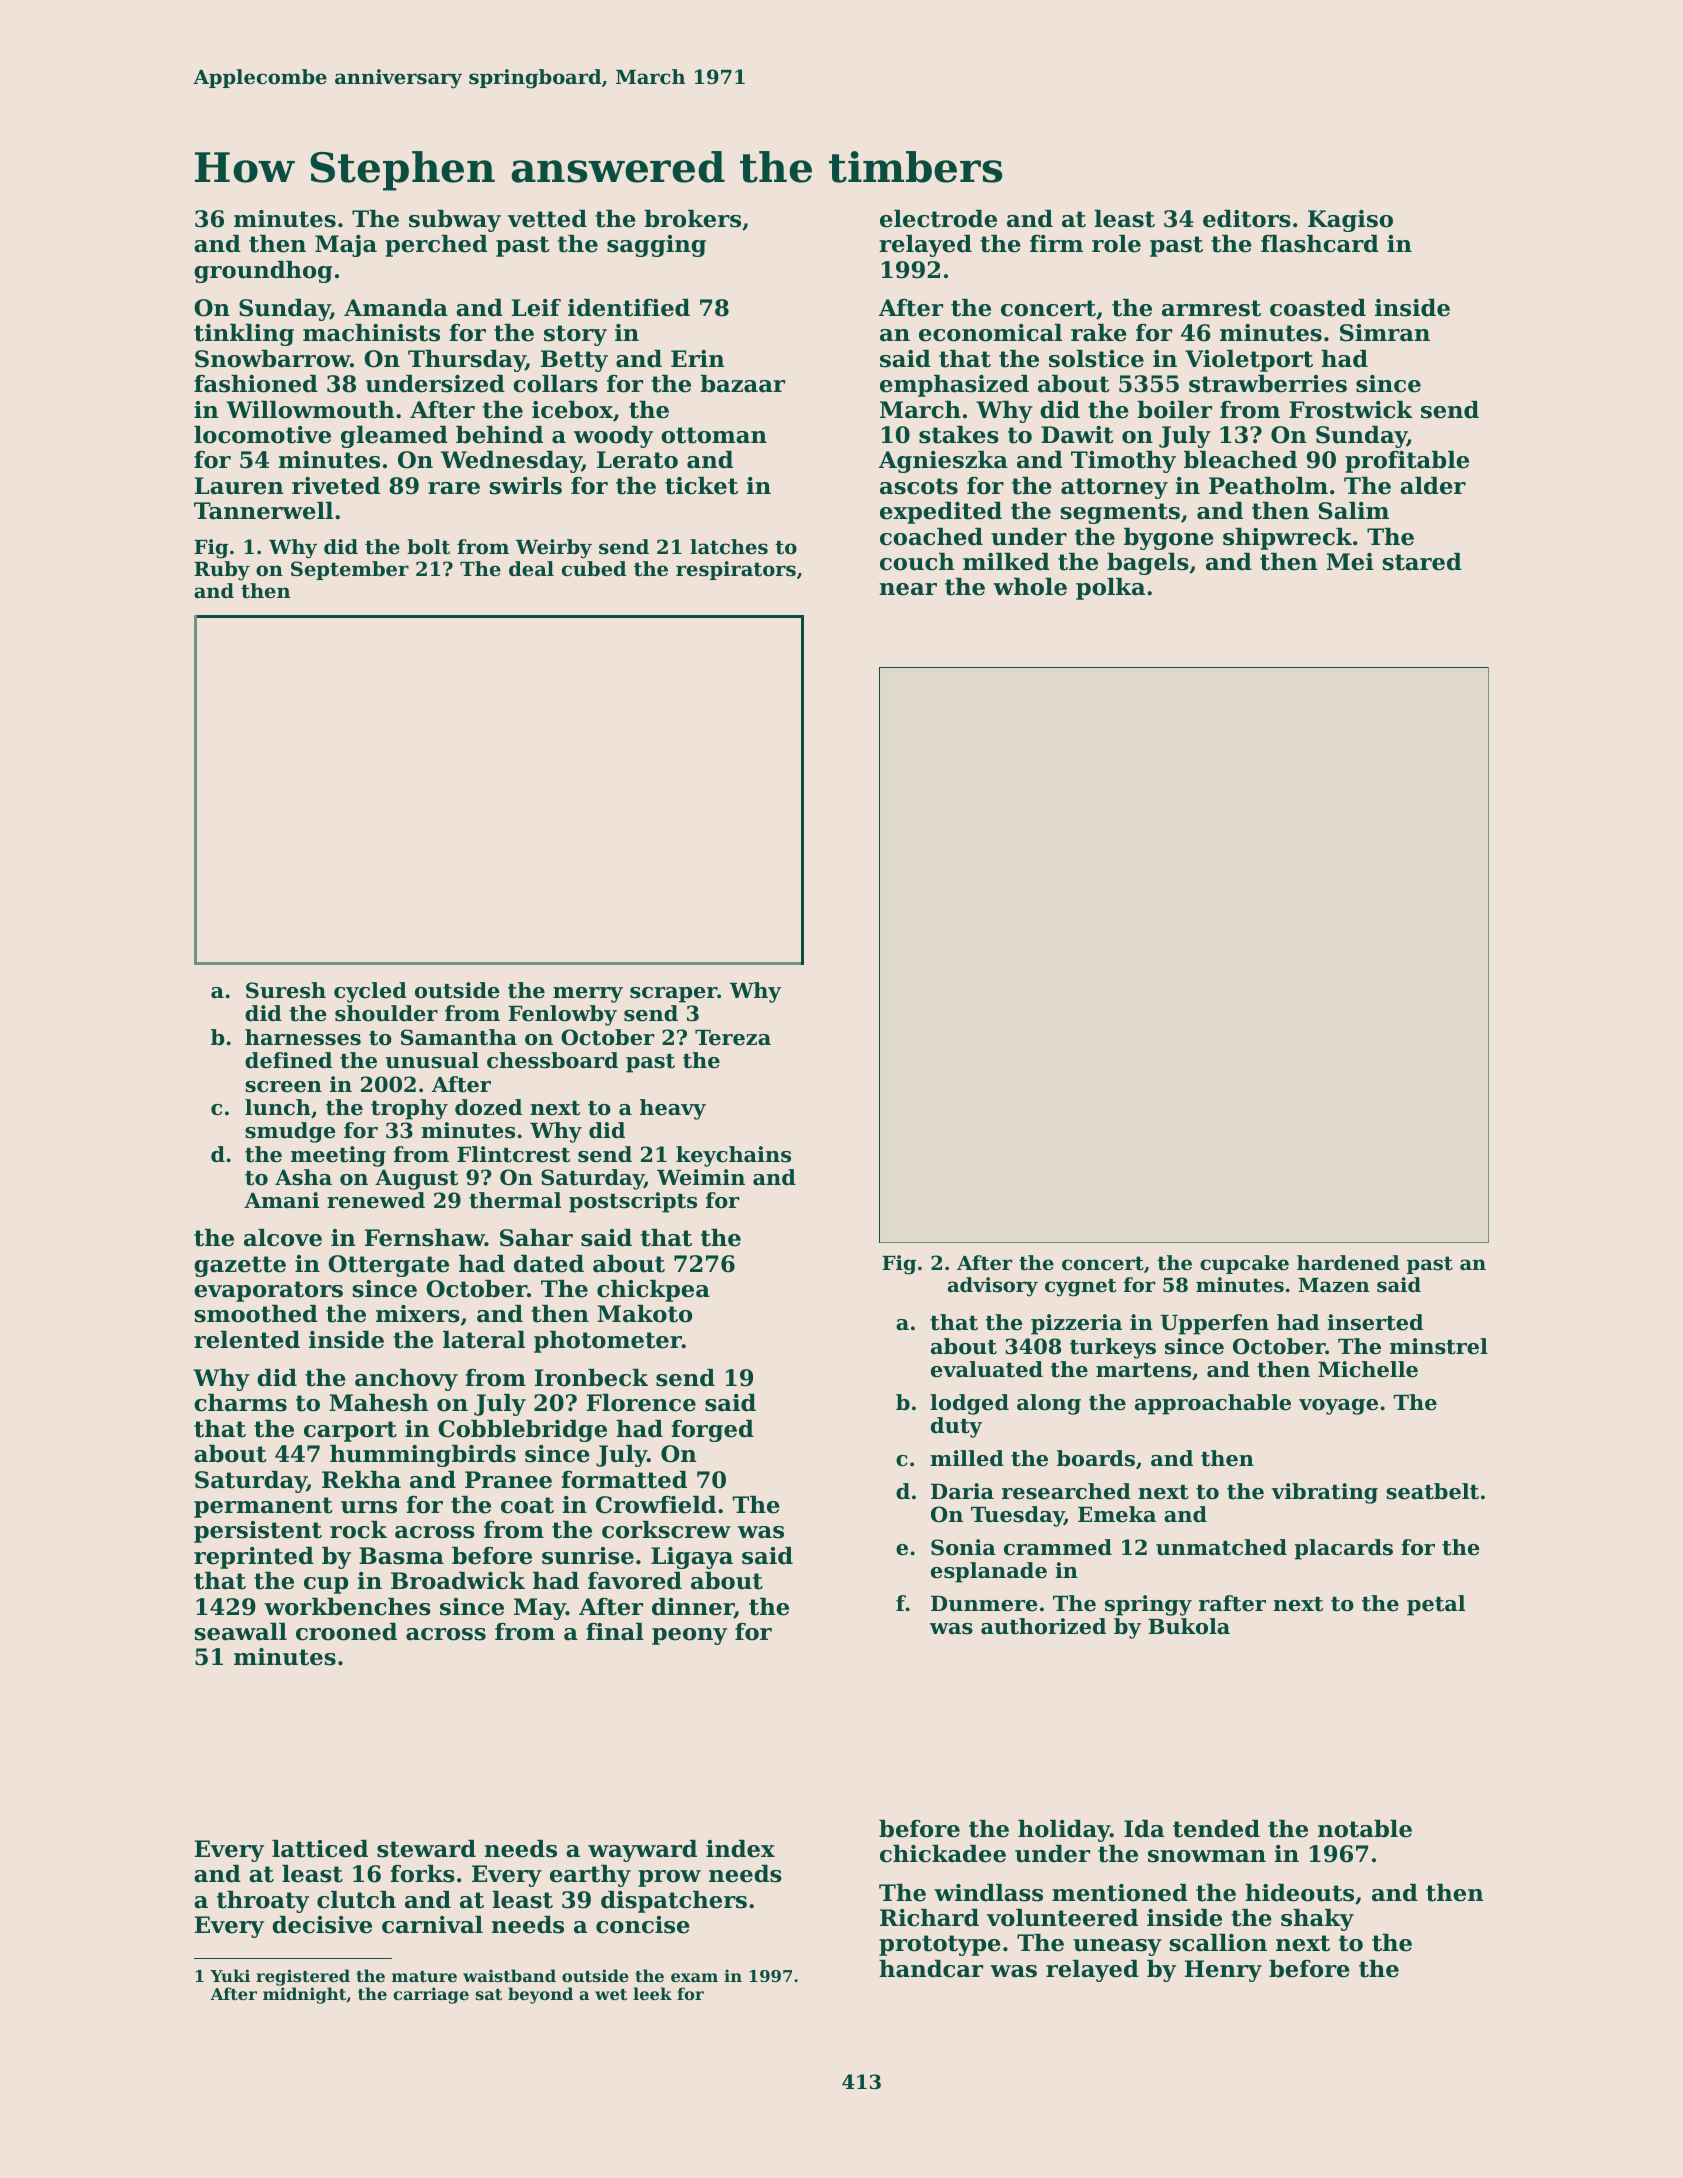 This screenshot has width=1683, height=2178. Describe the element at coordinates (1348, 1262) in the screenshot. I see `hardened` at that location.
